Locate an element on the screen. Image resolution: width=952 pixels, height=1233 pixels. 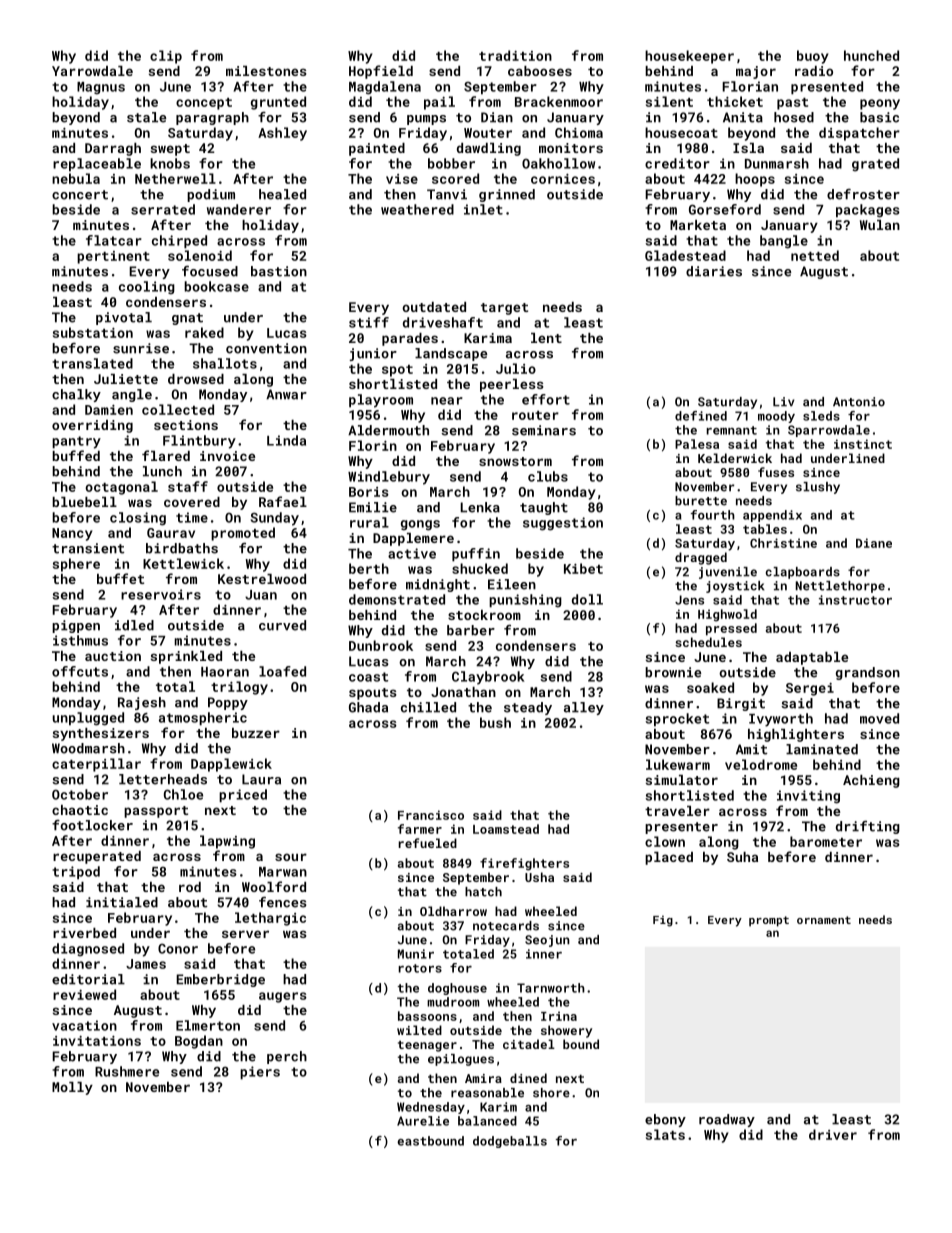
prompt is located at coordinates (769, 921).
